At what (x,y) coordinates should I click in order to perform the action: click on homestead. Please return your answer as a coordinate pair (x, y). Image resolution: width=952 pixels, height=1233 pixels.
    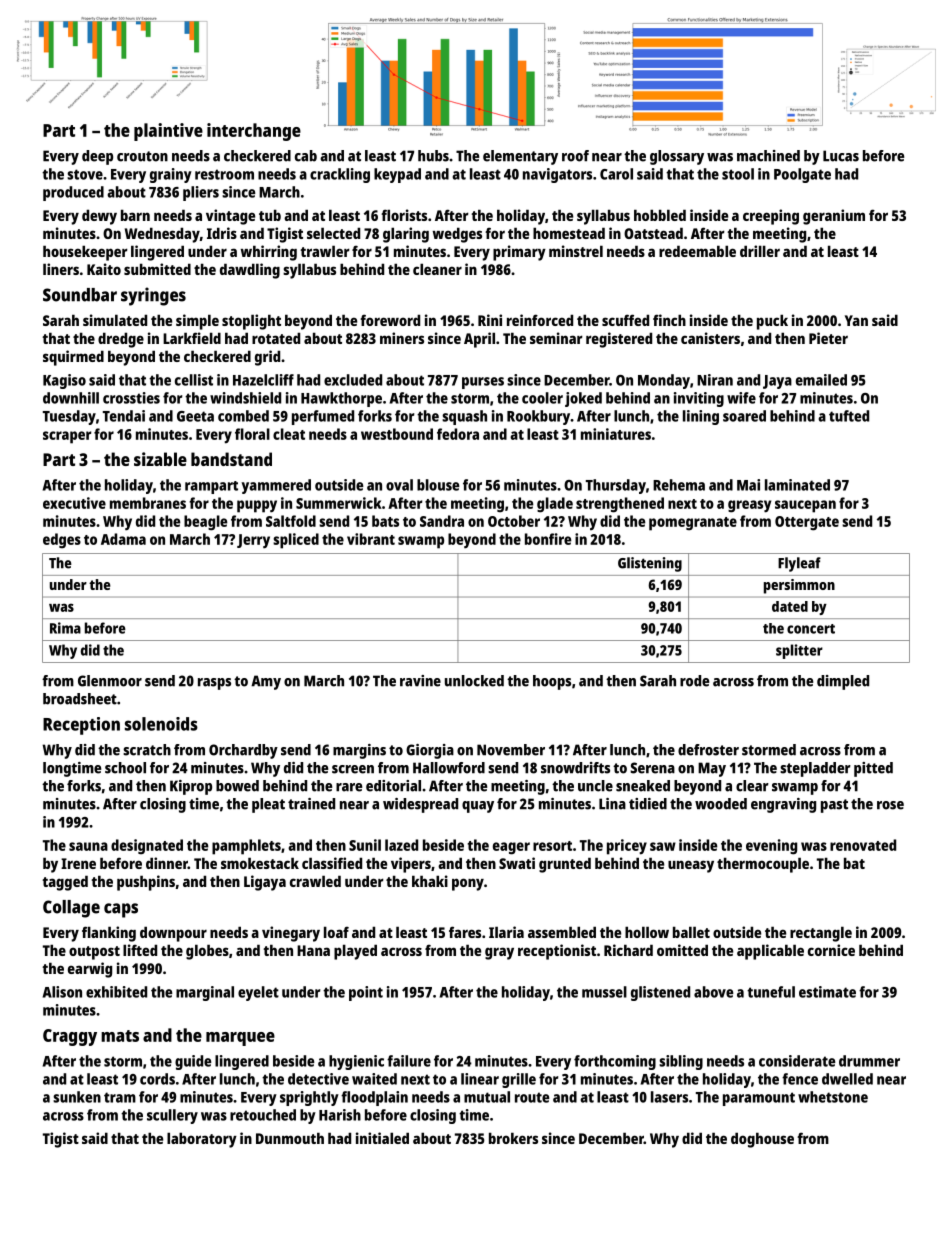
    Looking at the image, I should click on (569, 233).
